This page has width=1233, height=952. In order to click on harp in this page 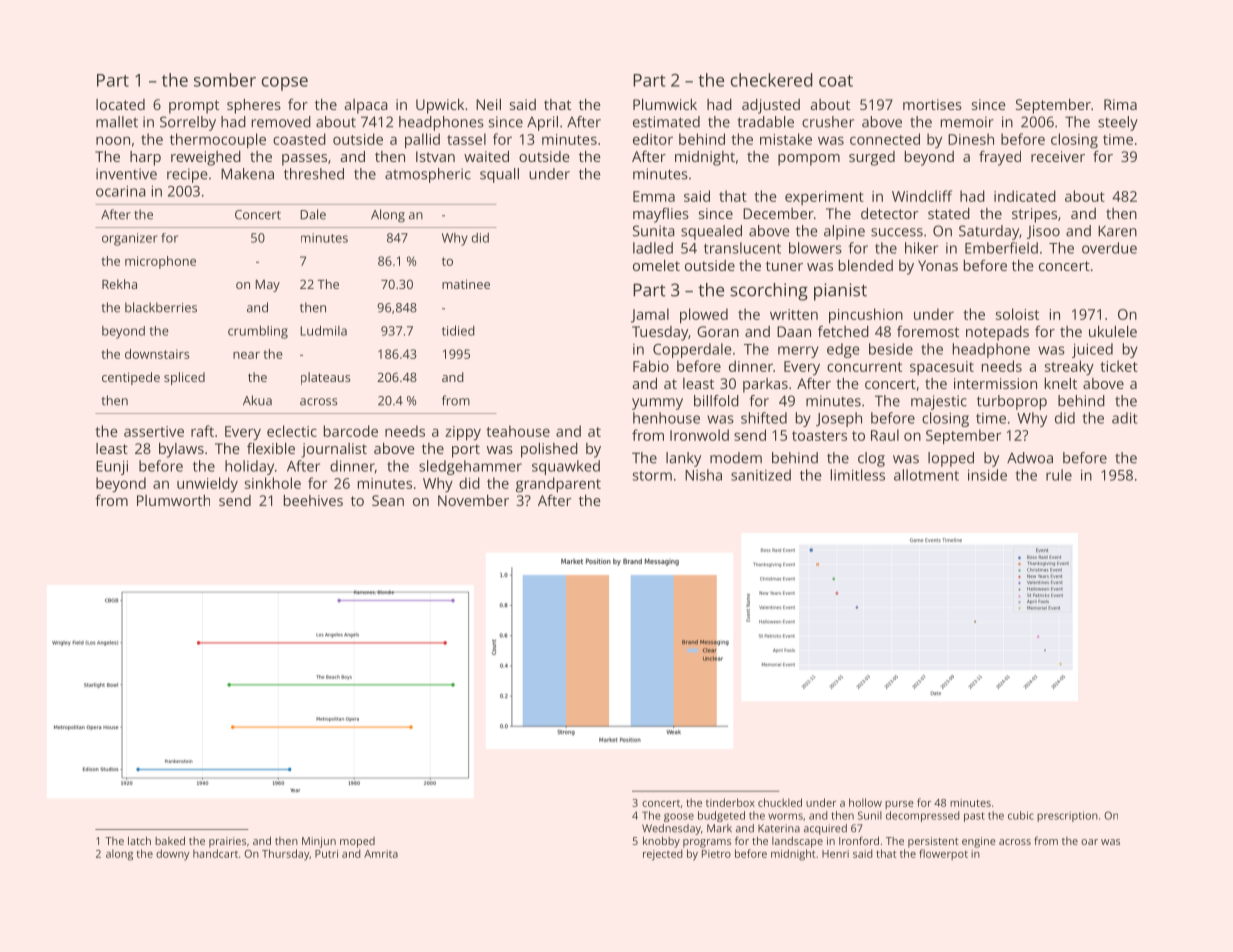, I will do `click(145, 158)`.
